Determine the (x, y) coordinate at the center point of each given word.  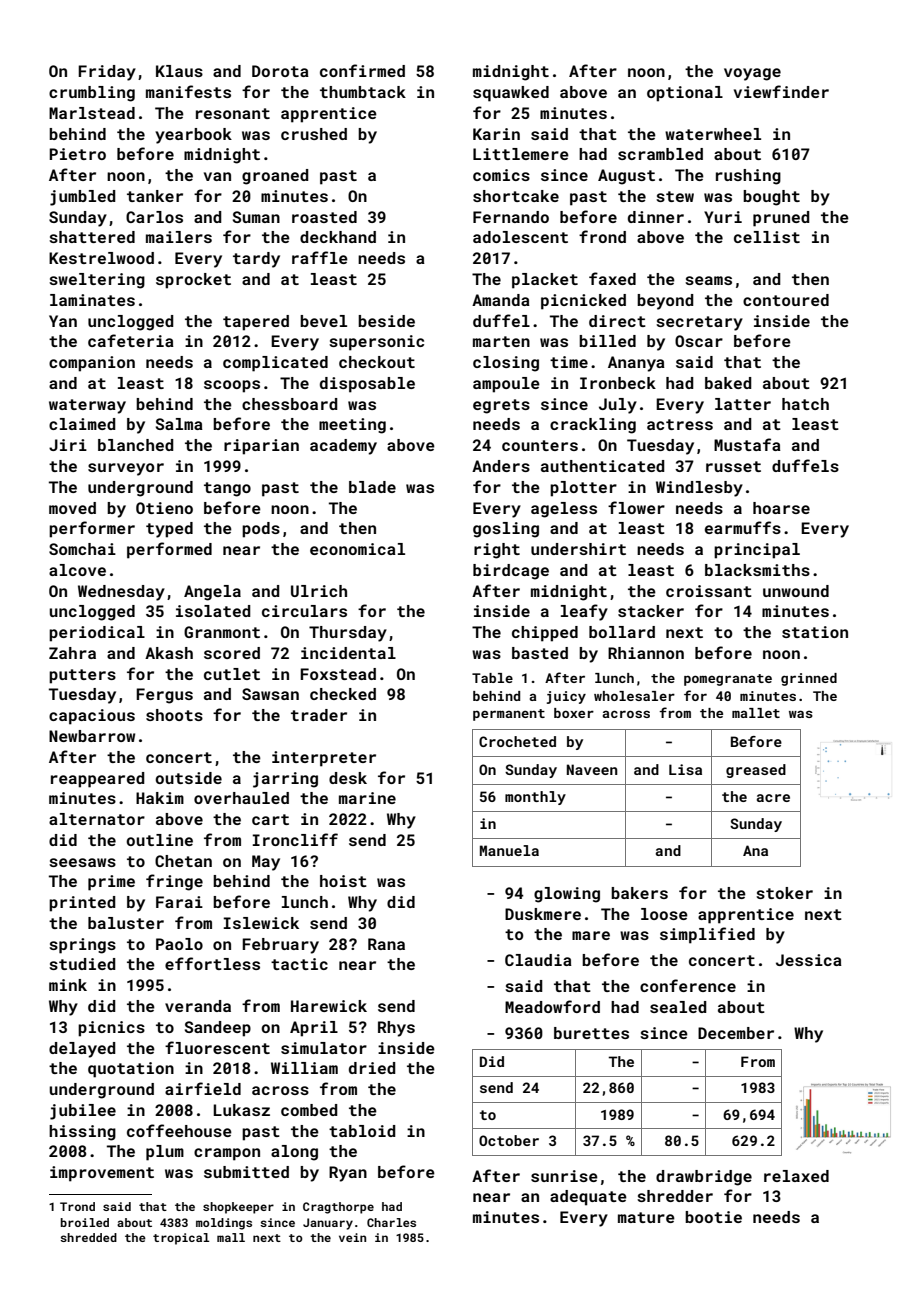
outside (188, 778)
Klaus (179, 71)
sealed (678, 1007)
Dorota (280, 71)
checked (343, 694)
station (815, 632)
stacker (651, 611)
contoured (786, 300)
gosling (506, 530)
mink (68, 985)
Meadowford (552, 1006)
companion (92, 364)
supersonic (376, 343)
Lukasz (241, 1110)
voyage (752, 74)
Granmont (222, 632)
